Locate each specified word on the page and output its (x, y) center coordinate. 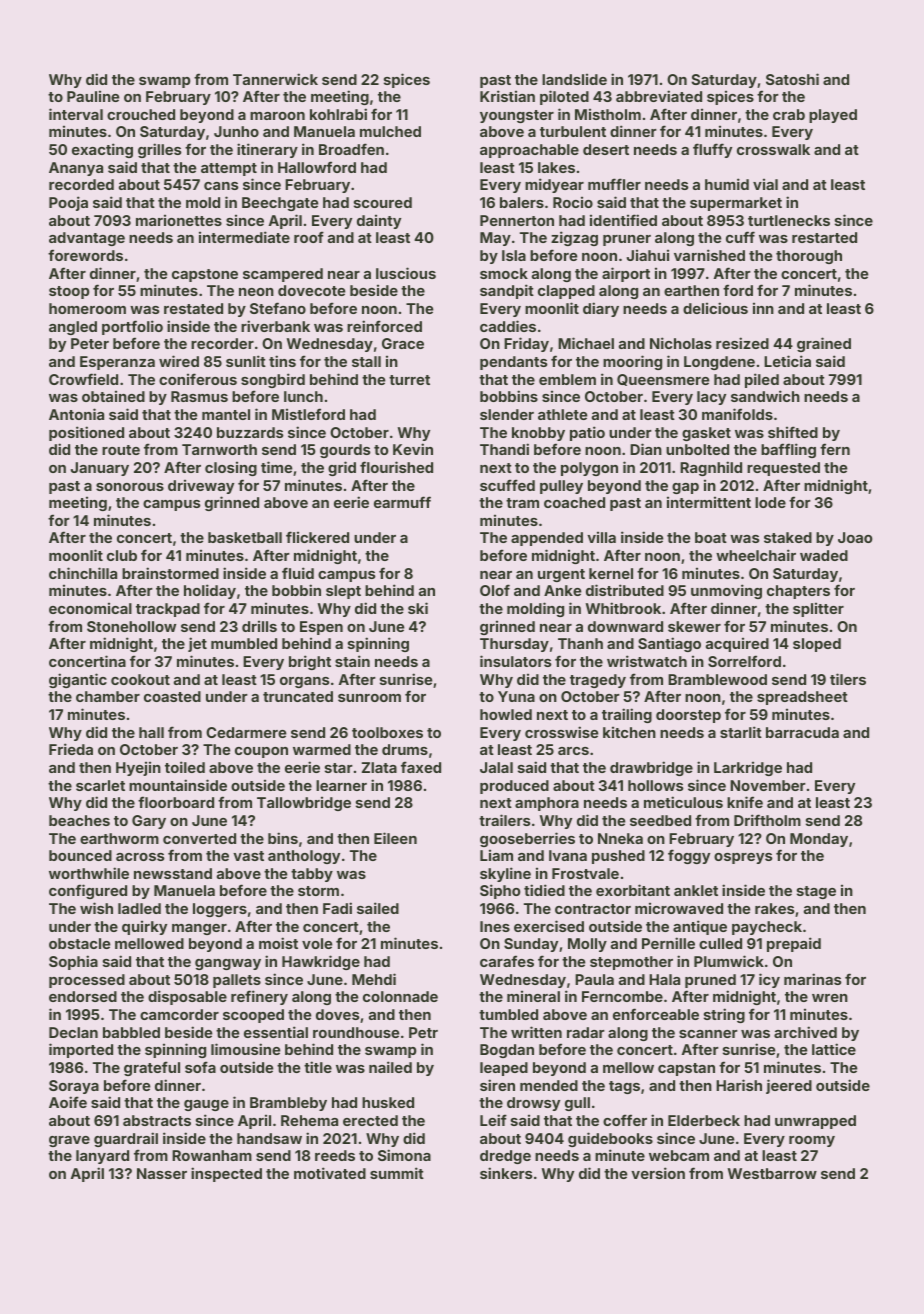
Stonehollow (131, 626)
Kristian (507, 96)
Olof (495, 590)
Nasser (162, 1173)
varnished (709, 255)
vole (317, 943)
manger (199, 929)
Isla (514, 255)
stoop (69, 292)
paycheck (767, 928)
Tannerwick (275, 79)
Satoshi (792, 79)
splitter (818, 610)
